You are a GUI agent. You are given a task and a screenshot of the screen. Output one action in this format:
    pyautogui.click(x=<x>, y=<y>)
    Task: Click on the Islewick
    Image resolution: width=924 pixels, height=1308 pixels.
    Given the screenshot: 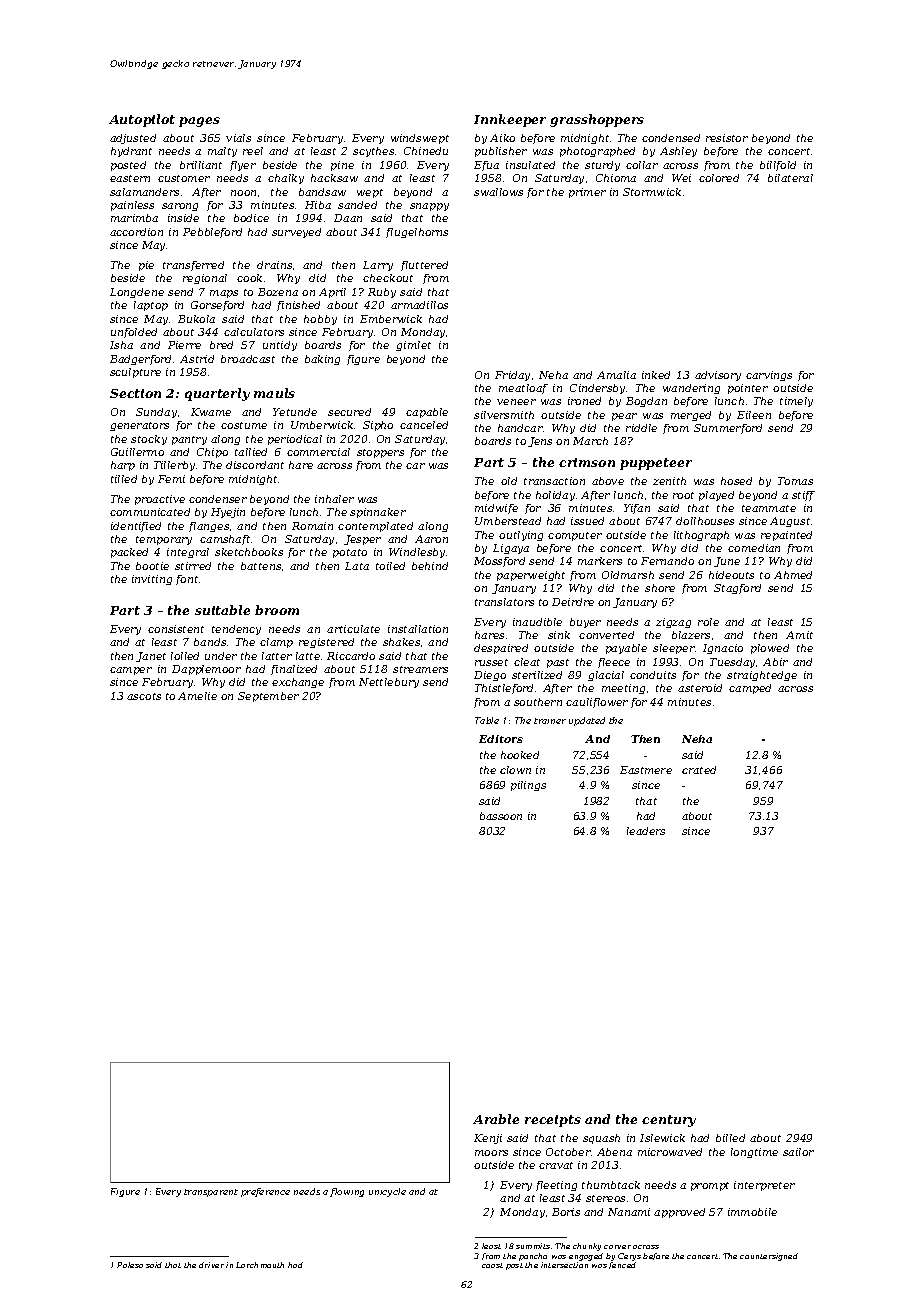 What is the action you would take?
    pyautogui.click(x=662, y=1138)
